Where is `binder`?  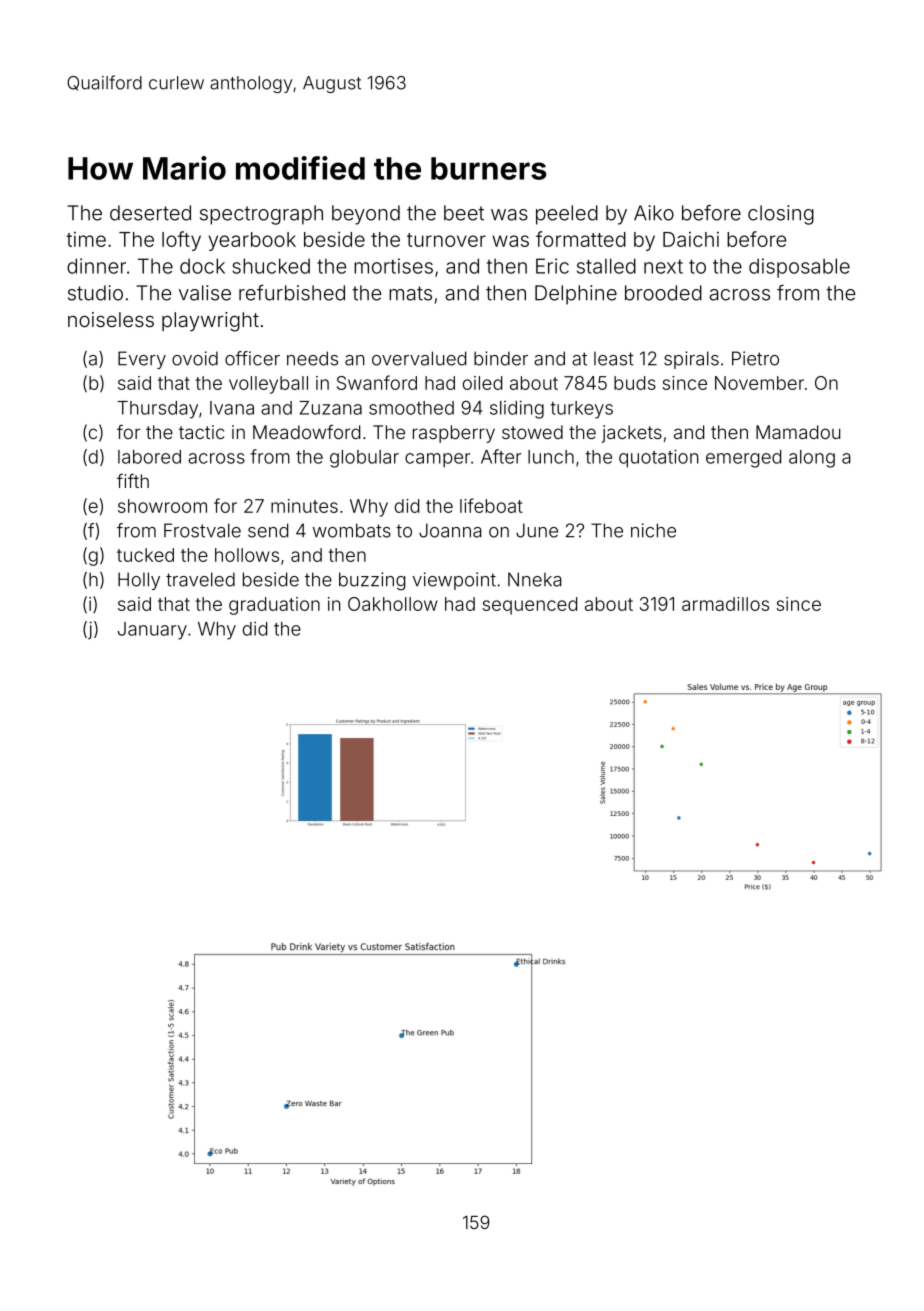 binder is located at coordinates (501, 358).
